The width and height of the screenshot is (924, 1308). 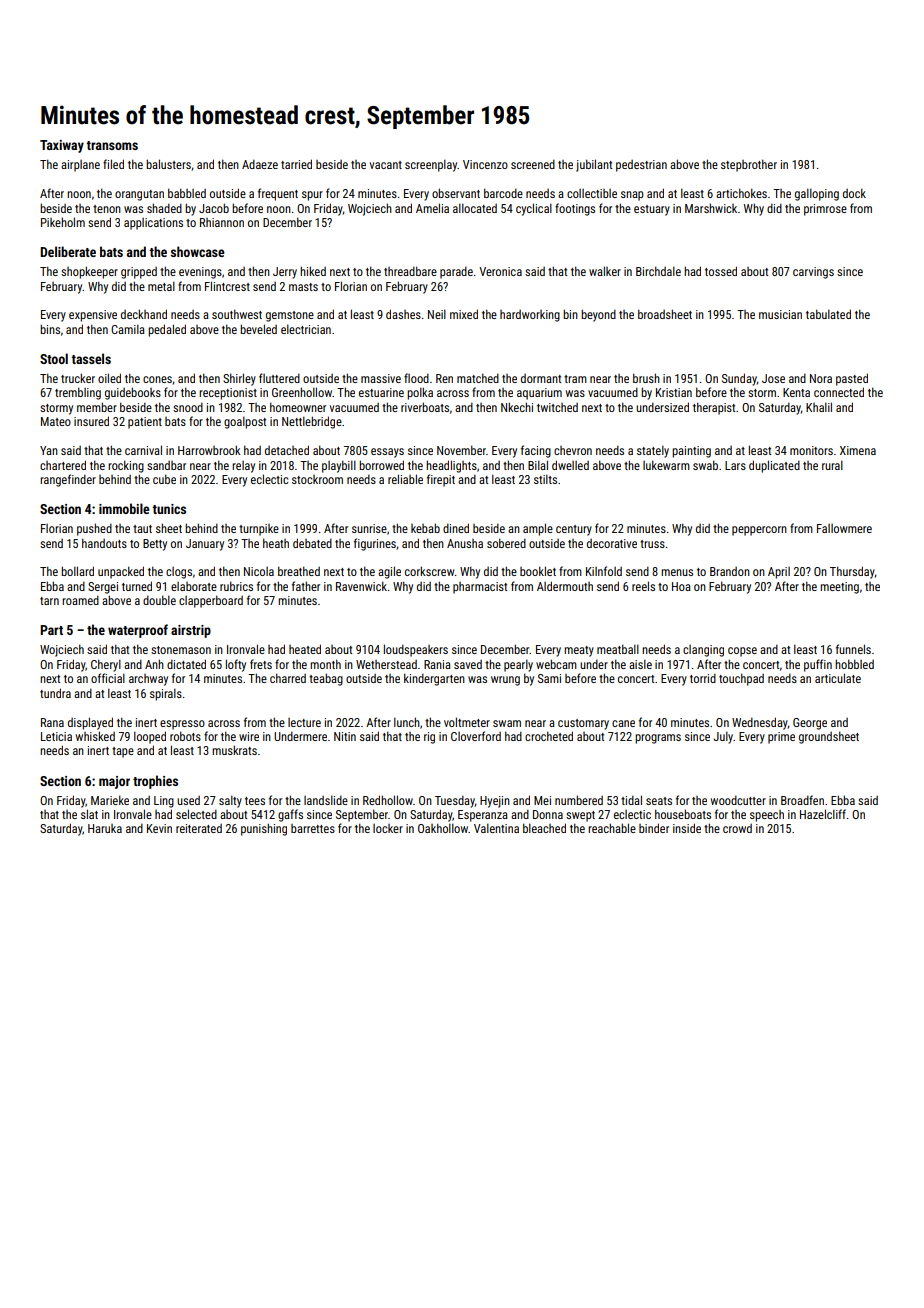 I want to click on jubilant, so click(x=594, y=165).
